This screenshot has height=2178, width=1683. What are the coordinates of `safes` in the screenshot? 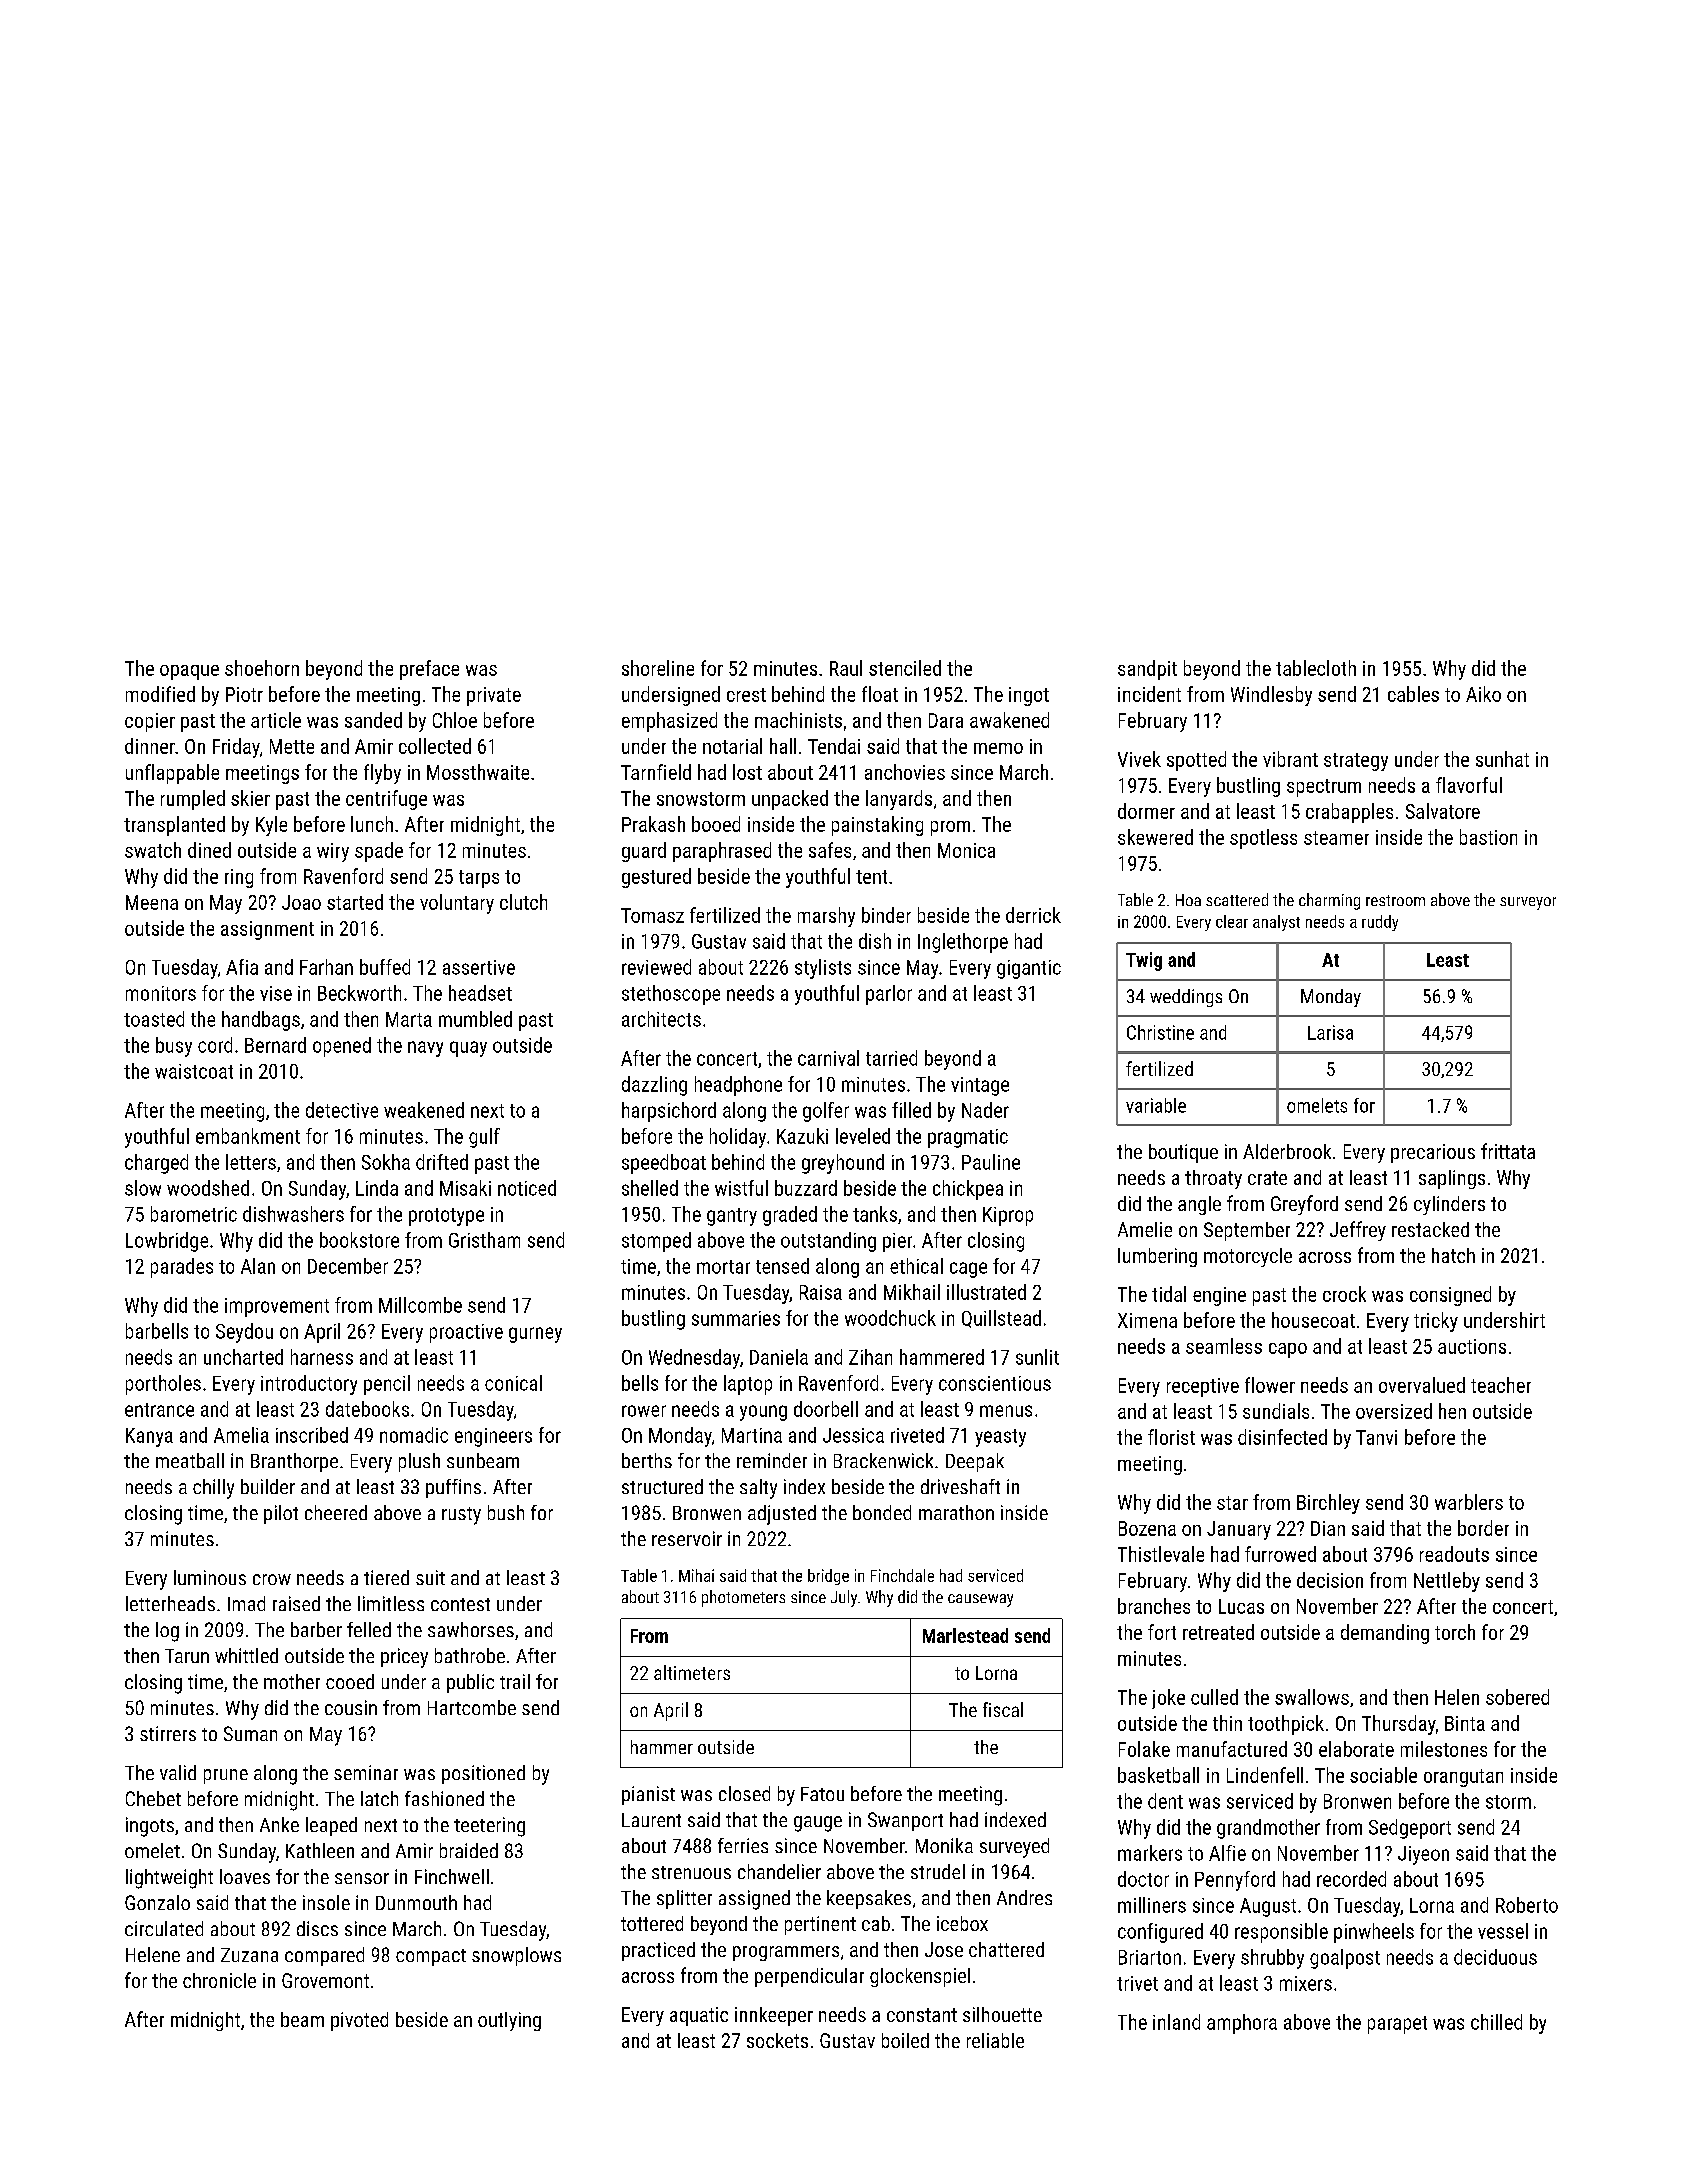 It's located at (830, 850).
